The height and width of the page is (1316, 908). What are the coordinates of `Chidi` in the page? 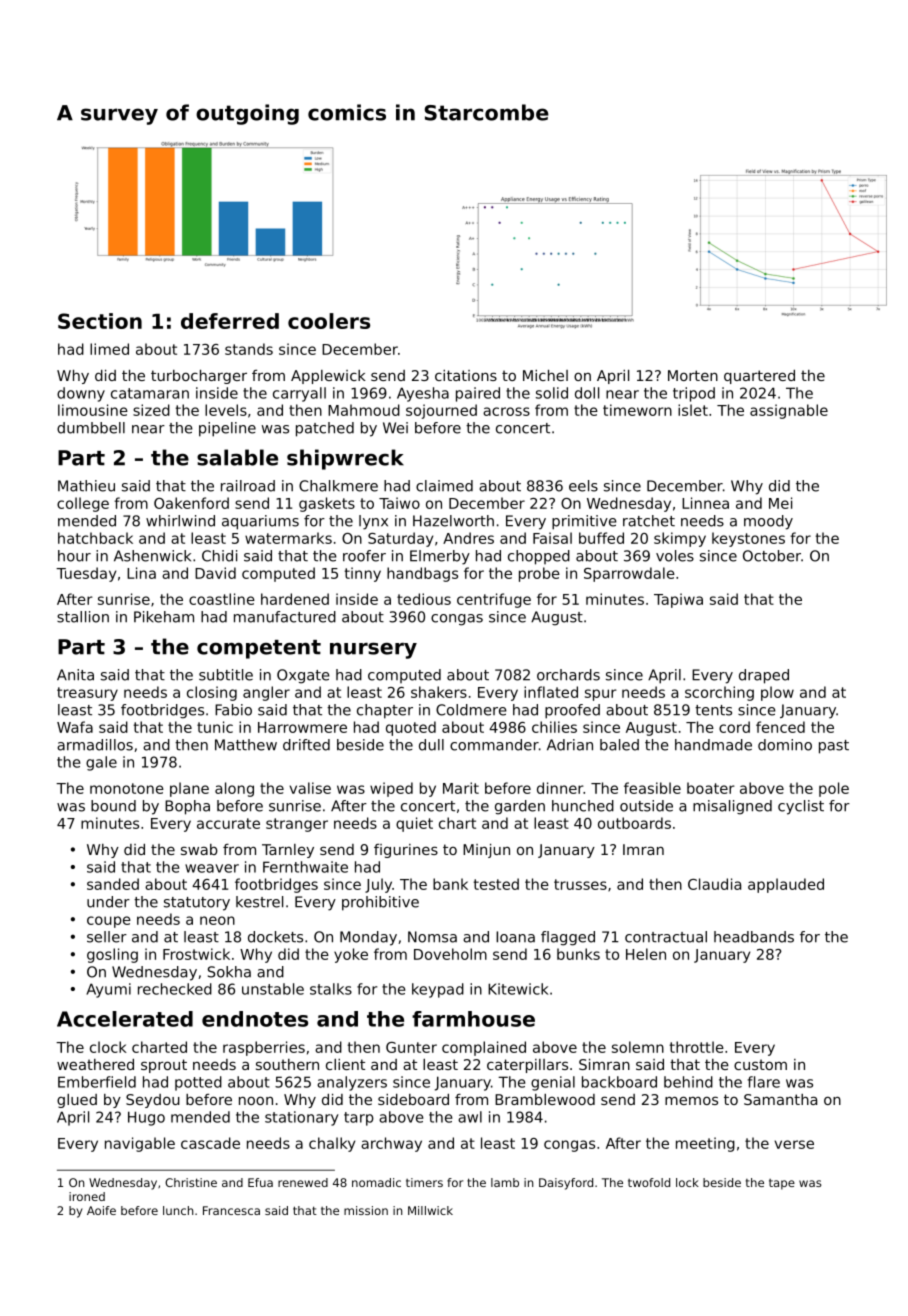 It's located at (219, 556).
